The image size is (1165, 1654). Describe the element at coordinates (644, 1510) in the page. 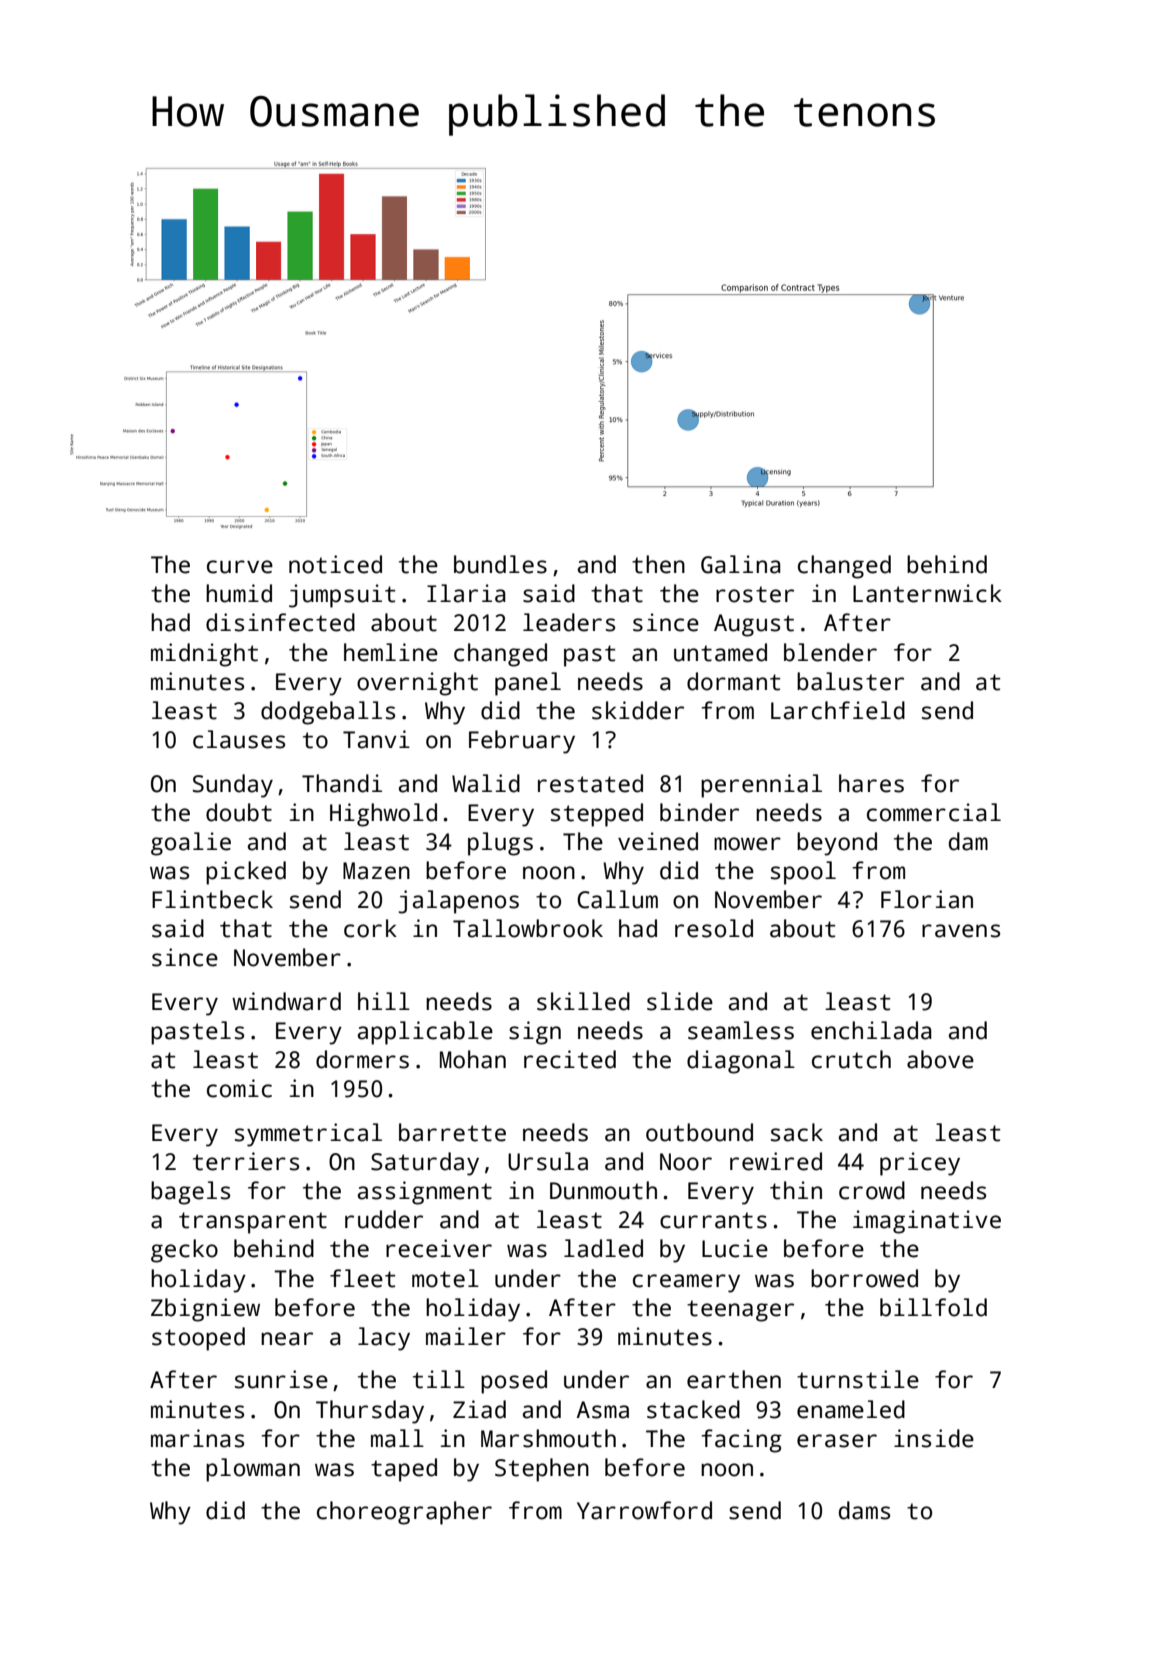

I see `Yarrowford` at that location.
